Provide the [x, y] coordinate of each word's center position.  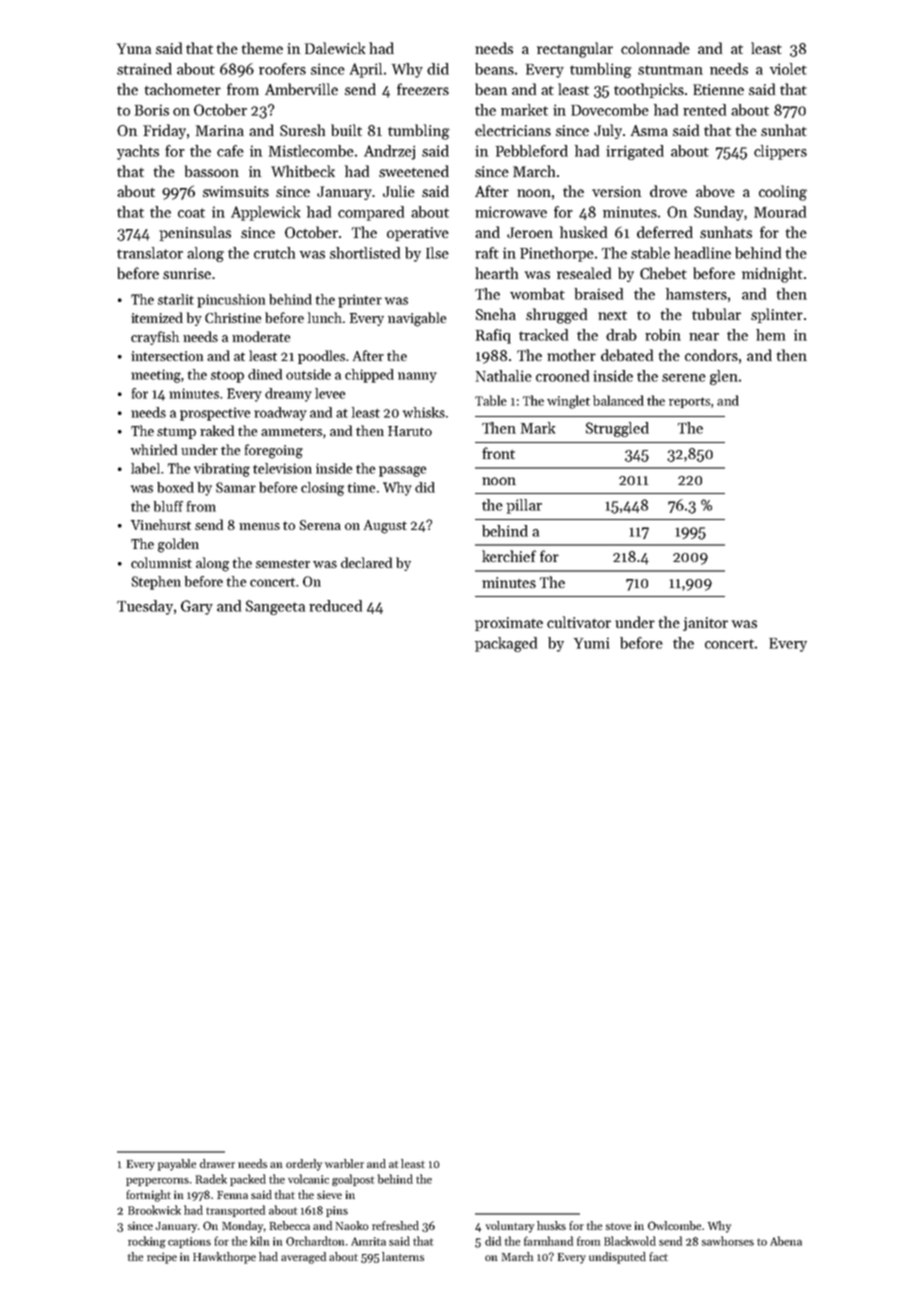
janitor [705, 624]
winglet [568, 402]
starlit [176, 299]
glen [724, 377]
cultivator [579, 622]
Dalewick [335, 48]
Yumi [591, 643]
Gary [197, 607]
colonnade [655, 48]
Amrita [368, 1241]
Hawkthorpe [224, 1258]
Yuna [134, 48]
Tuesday [145, 607]
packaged [506, 644]
